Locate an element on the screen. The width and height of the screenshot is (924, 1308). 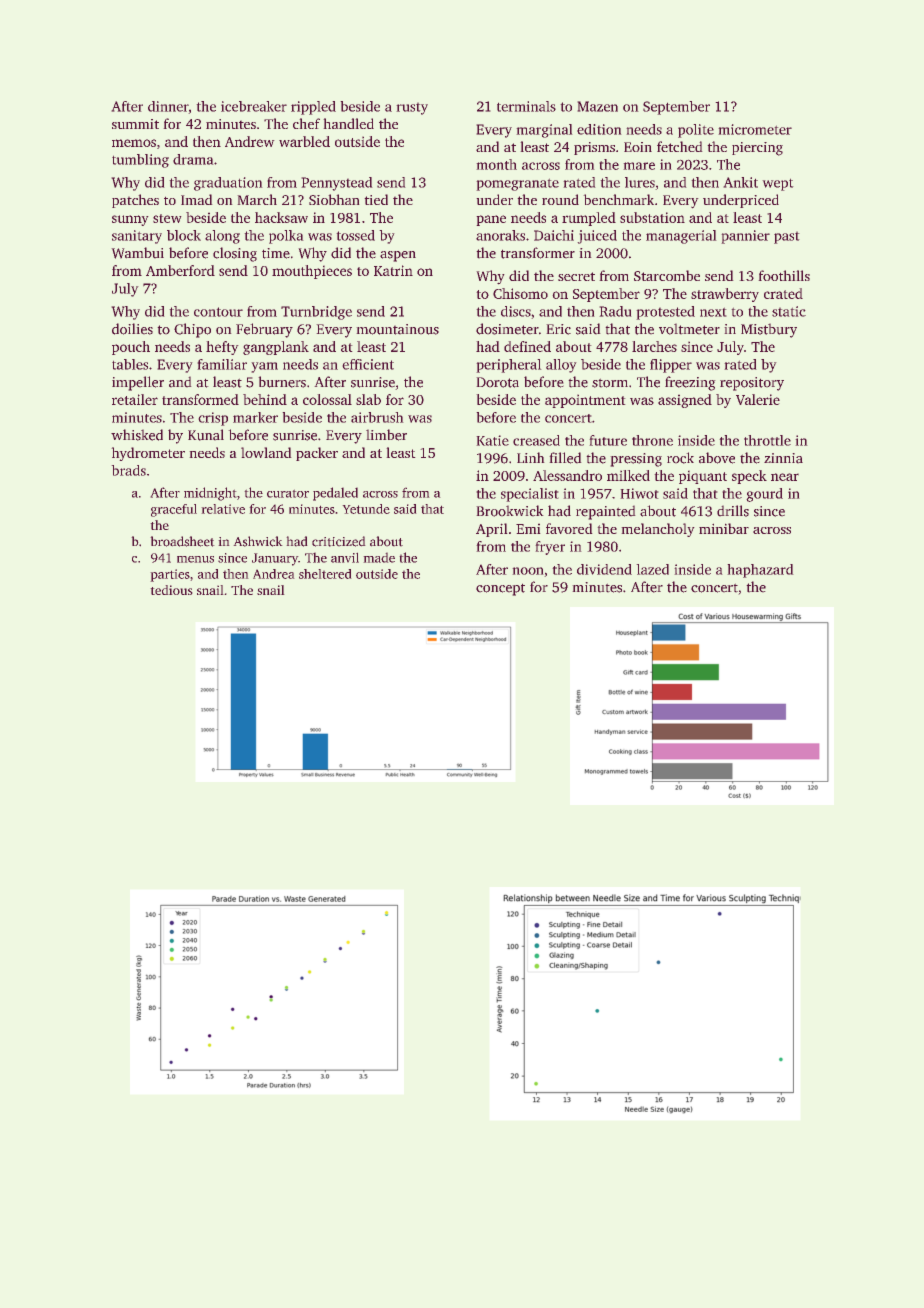
filled is located at coordinates (565, 458).
